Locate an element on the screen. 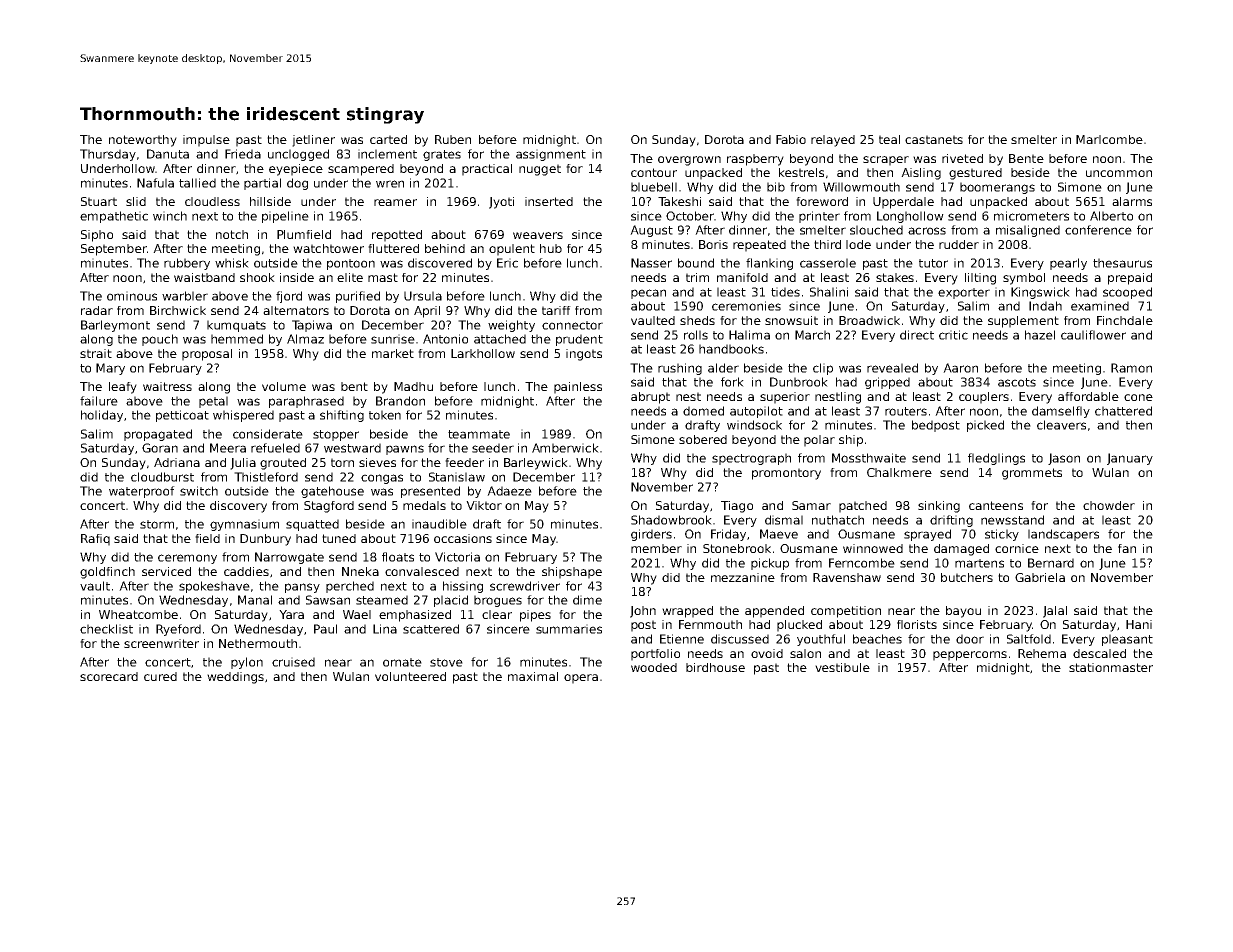  Antonio is located at coordinates (445, 339).
